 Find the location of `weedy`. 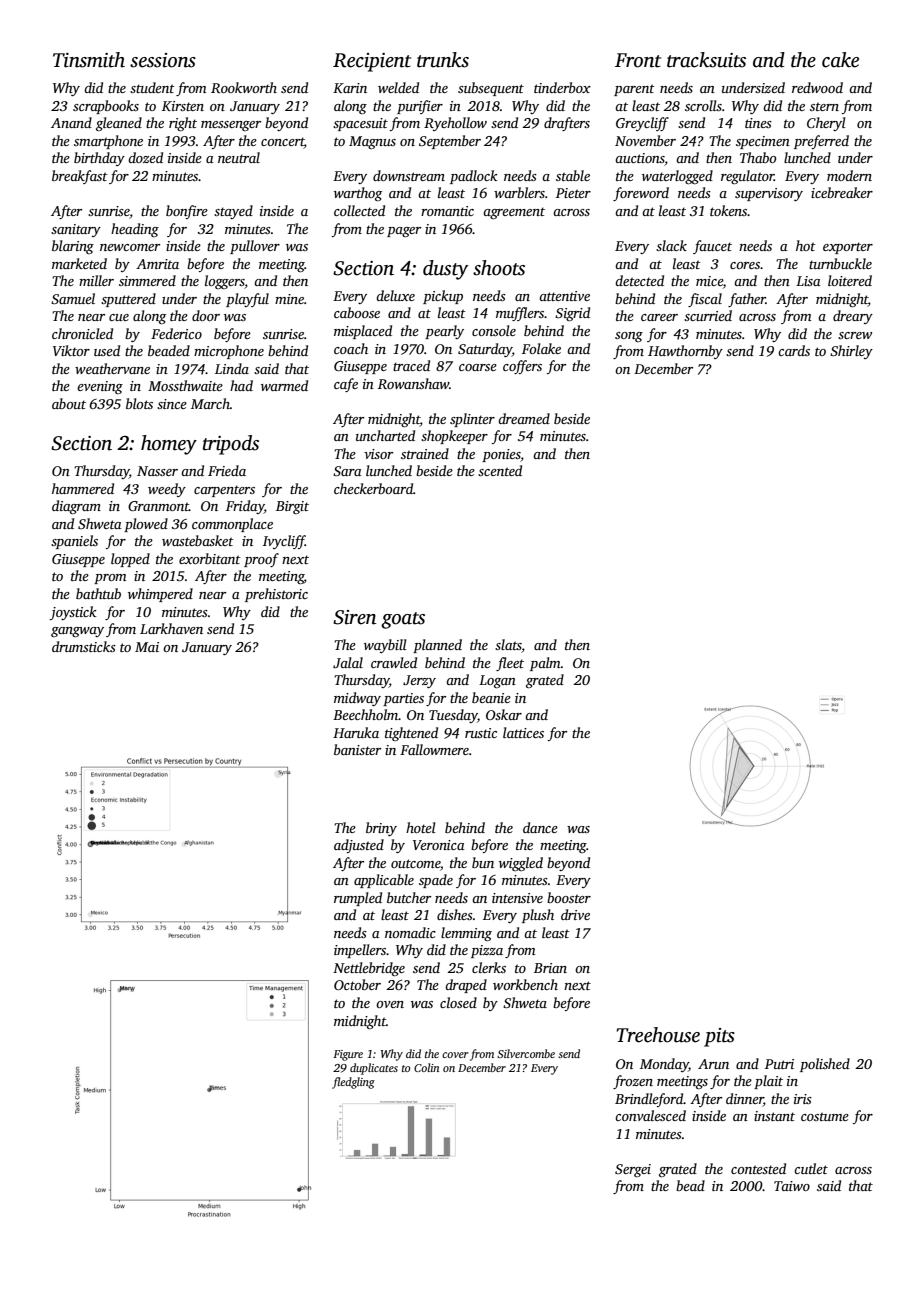

weedy is located at coordinates (167, 490).
